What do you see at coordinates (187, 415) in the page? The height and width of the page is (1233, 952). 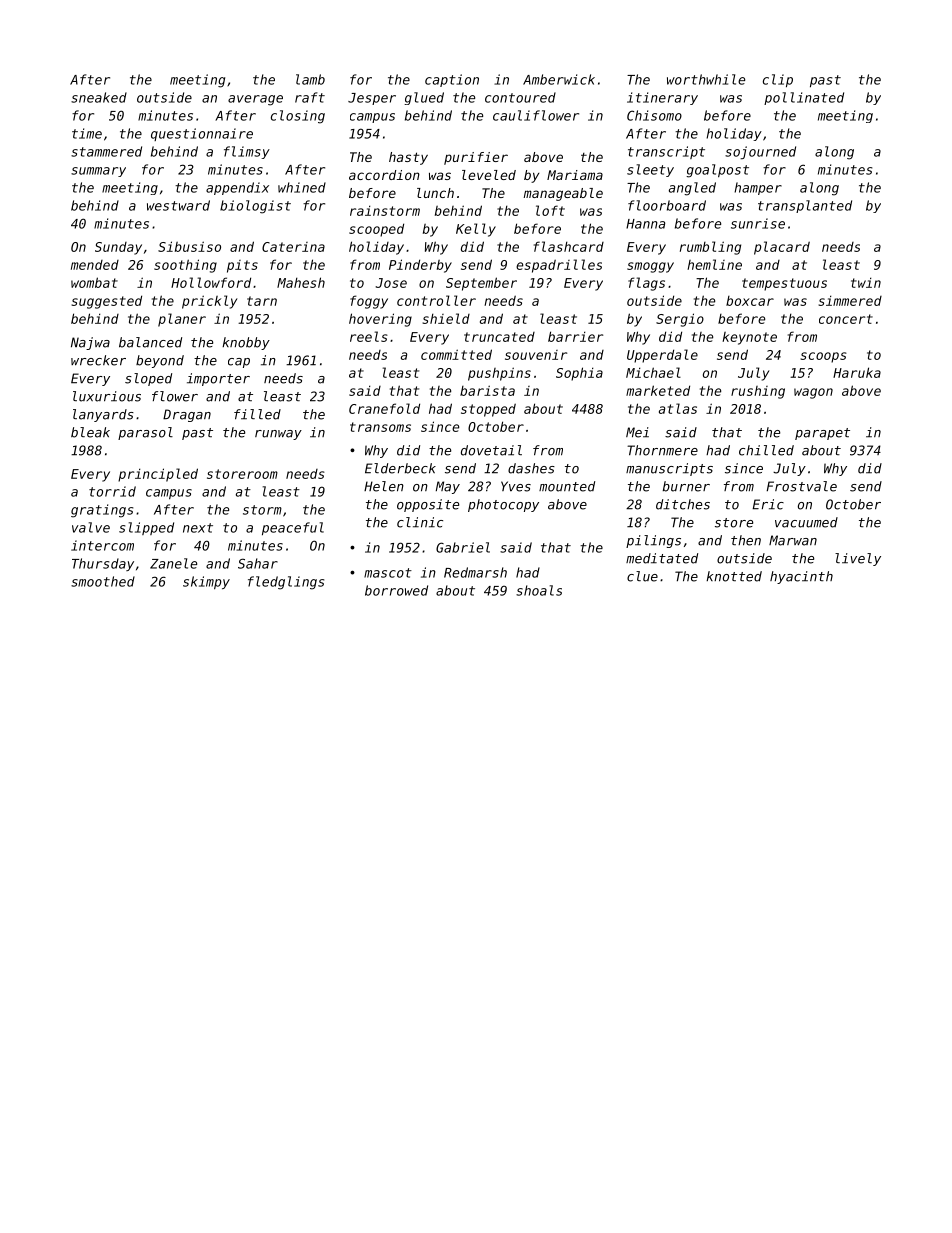 I see `Dragan` at bounding box center [187, 415].
